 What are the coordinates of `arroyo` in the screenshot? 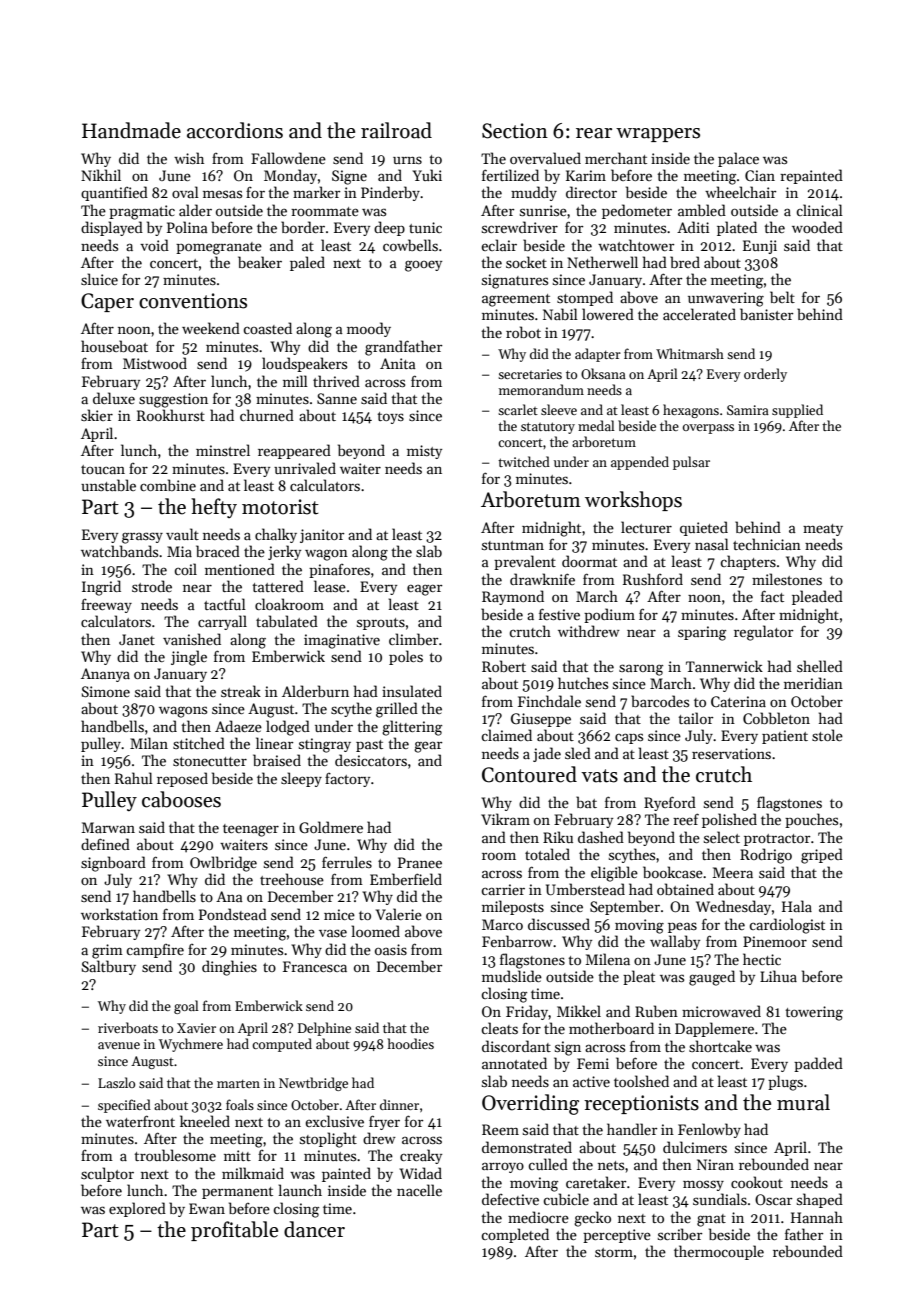 It's located at (503, 1168).
